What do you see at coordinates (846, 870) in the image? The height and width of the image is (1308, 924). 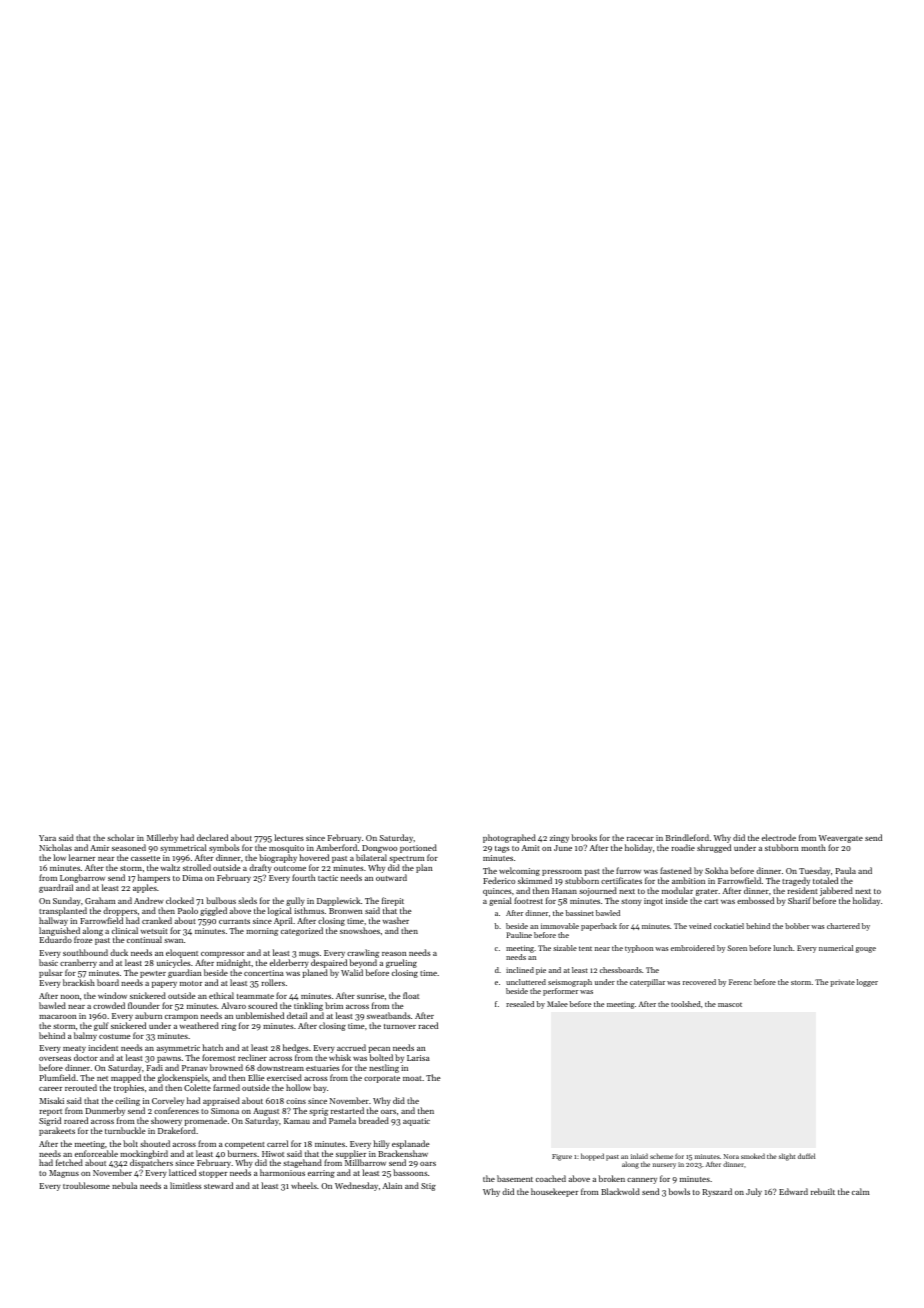 I see `Paula` at bounding box center [846, 870].
